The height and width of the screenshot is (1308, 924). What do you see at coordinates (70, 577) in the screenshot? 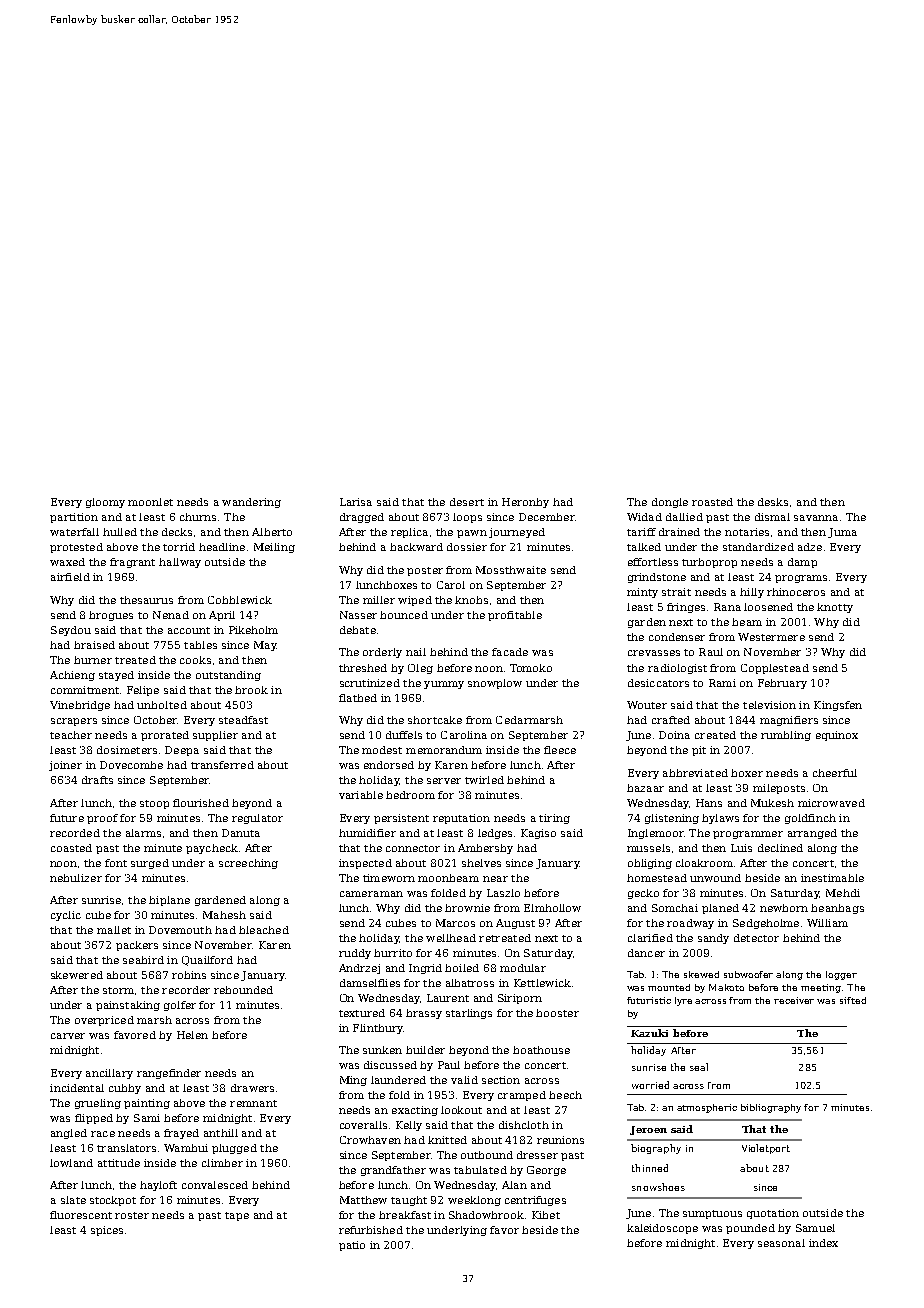
I see `airfield` at bounding box center [70, 577].
